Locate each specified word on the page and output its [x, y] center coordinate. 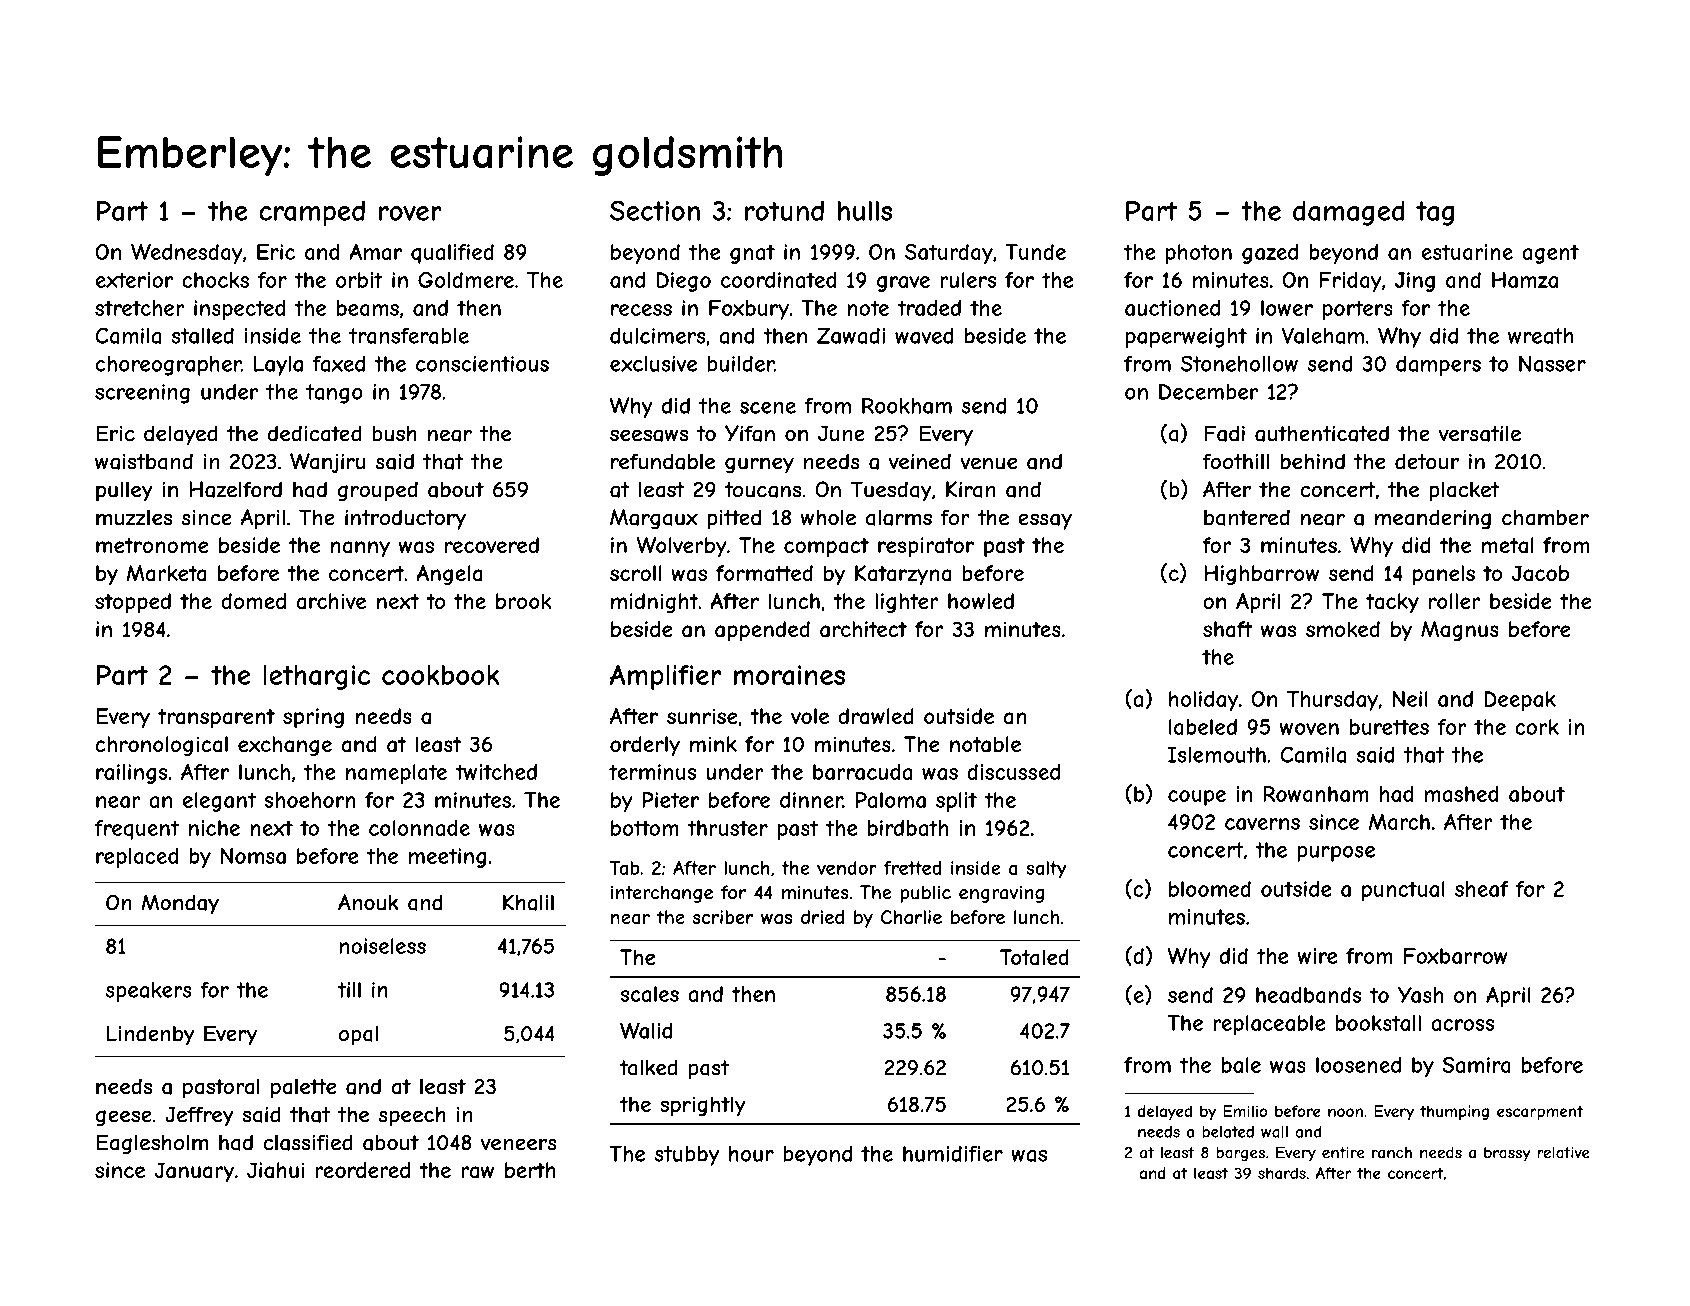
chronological [161, 746]
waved [924, 336]
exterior [134, 280]
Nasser [1552, 363]
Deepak [1520, 701]
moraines [789, 675]
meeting [447, 858]
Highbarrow [1261, 575]
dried [822, 917]
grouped [378, 491]
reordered [362, 1170]
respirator [926, 547]
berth [530, 1170]
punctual [1403, 891]
